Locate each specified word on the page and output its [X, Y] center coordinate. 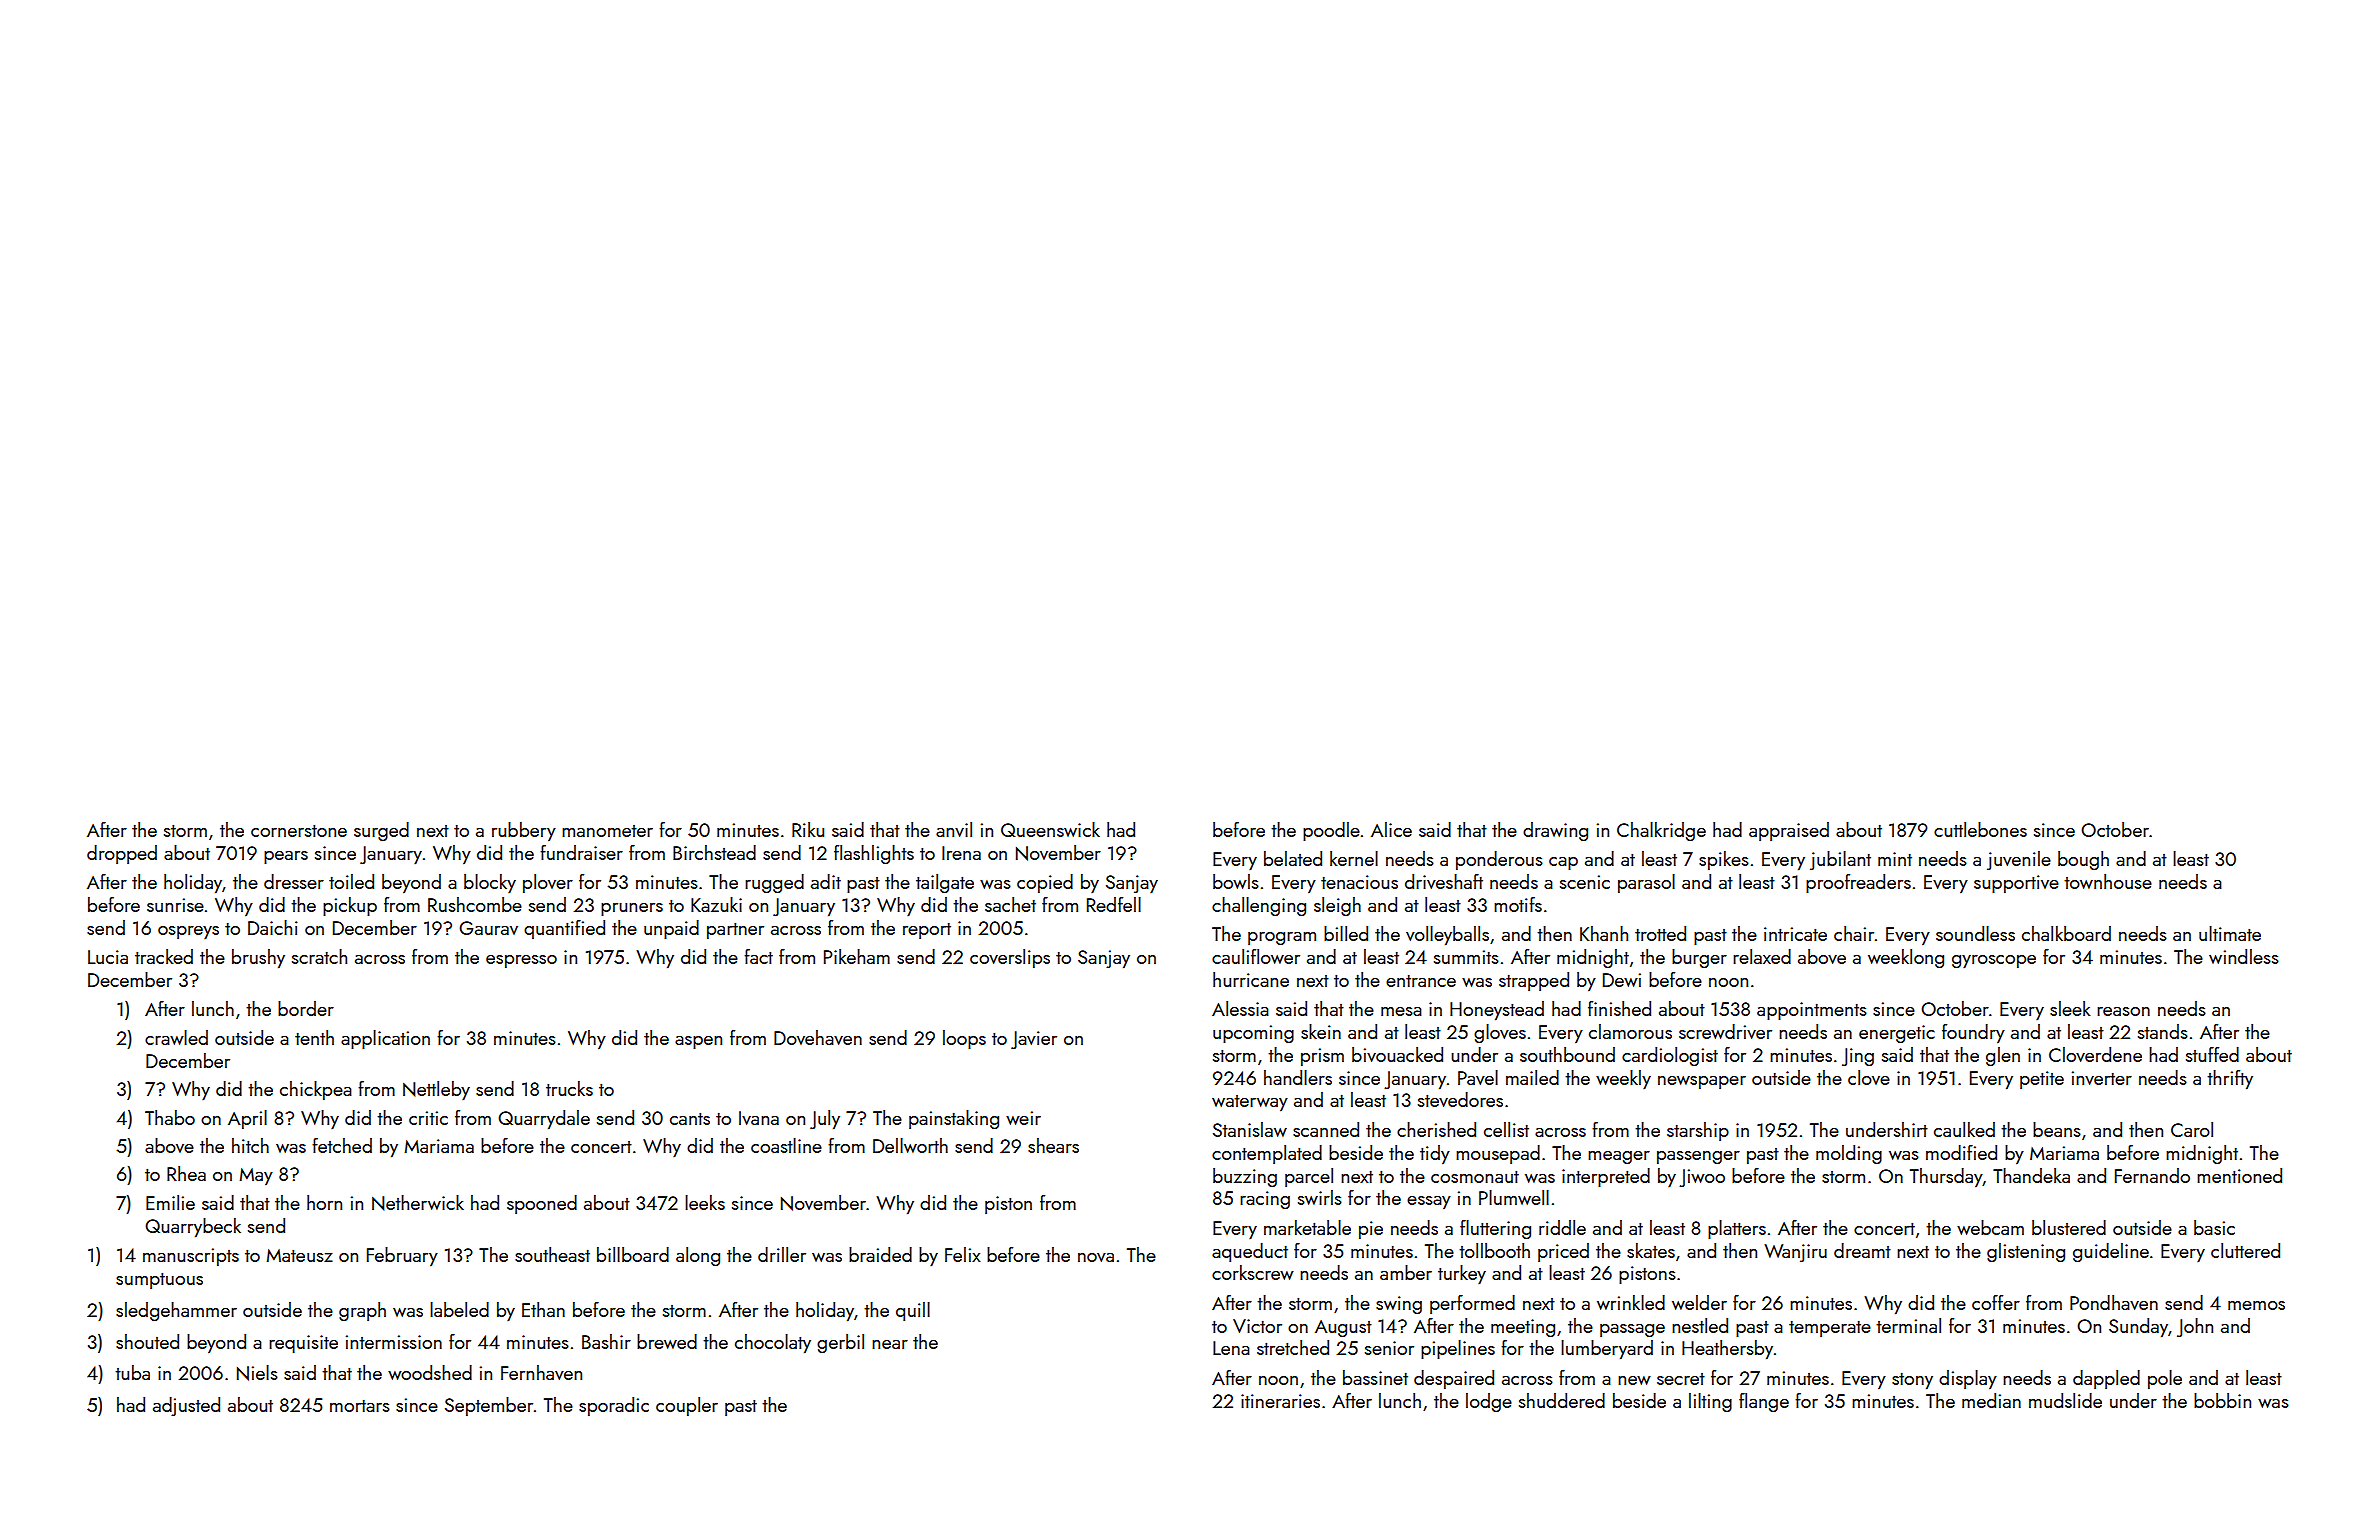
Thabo [170, 1117]
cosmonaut [1475, 1177]
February [402, 1256]
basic [2214, 1227]
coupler [687, 1406]
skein [1321, 1031]
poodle [1331, 831]
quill [913, 1311]
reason [2123, 1011]
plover [548, 883]
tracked [164, 956]
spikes [1724, 860]
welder [1699, 1302]
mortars [360, 1406]
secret [1681, 1379]
